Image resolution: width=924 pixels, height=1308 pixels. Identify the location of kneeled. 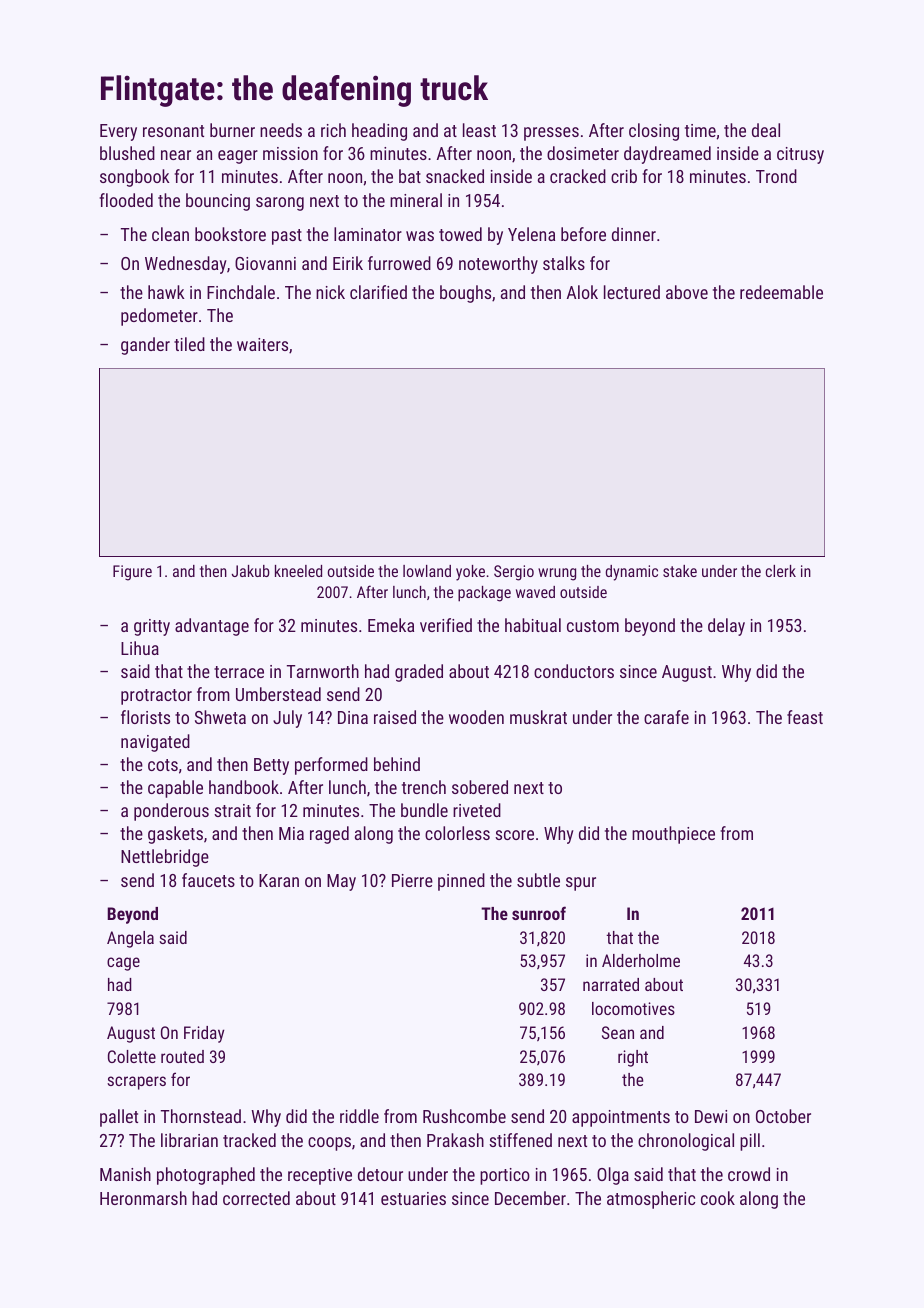
(298, 571).
